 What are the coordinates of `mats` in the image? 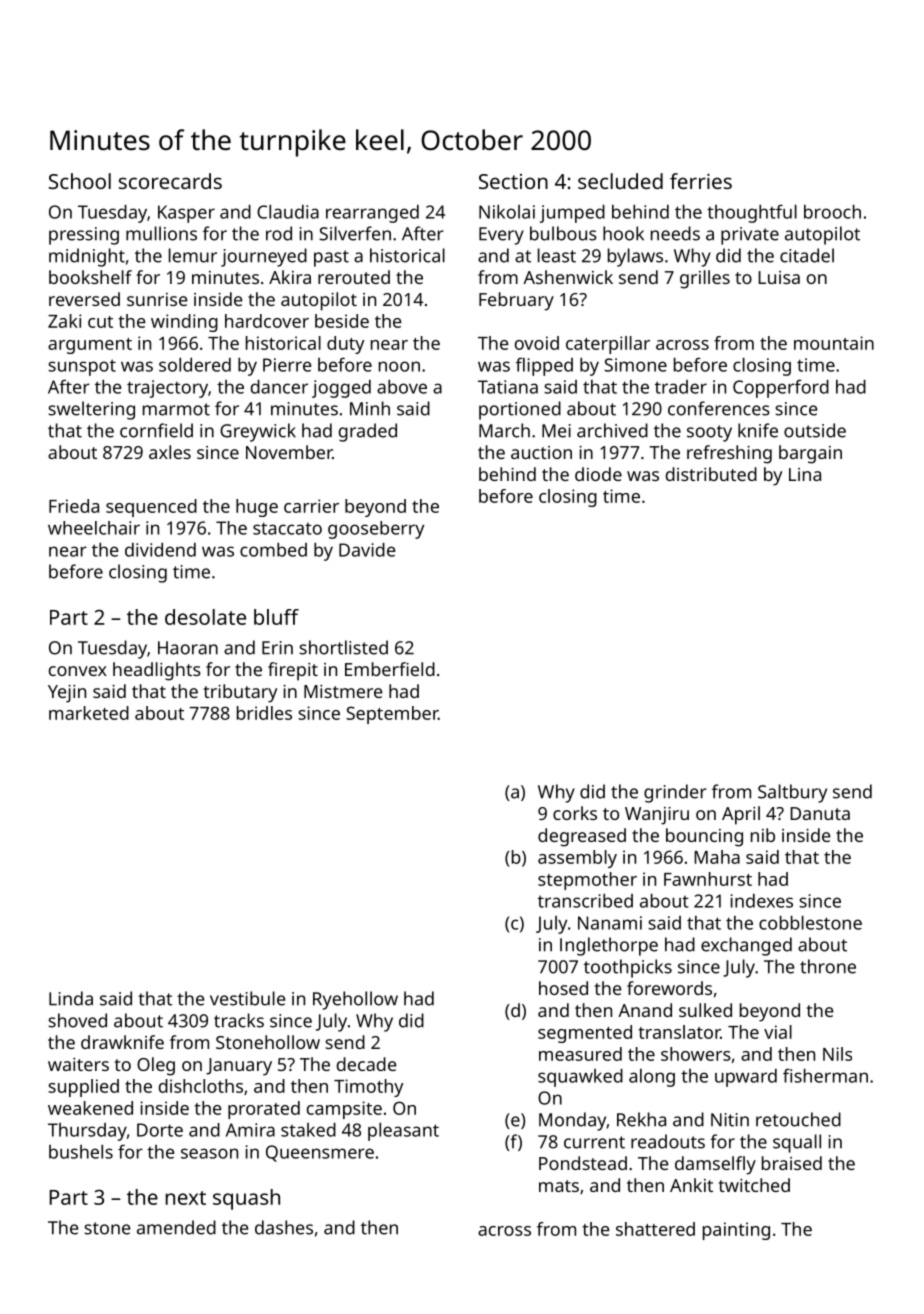 It's located at (559, 1186).
